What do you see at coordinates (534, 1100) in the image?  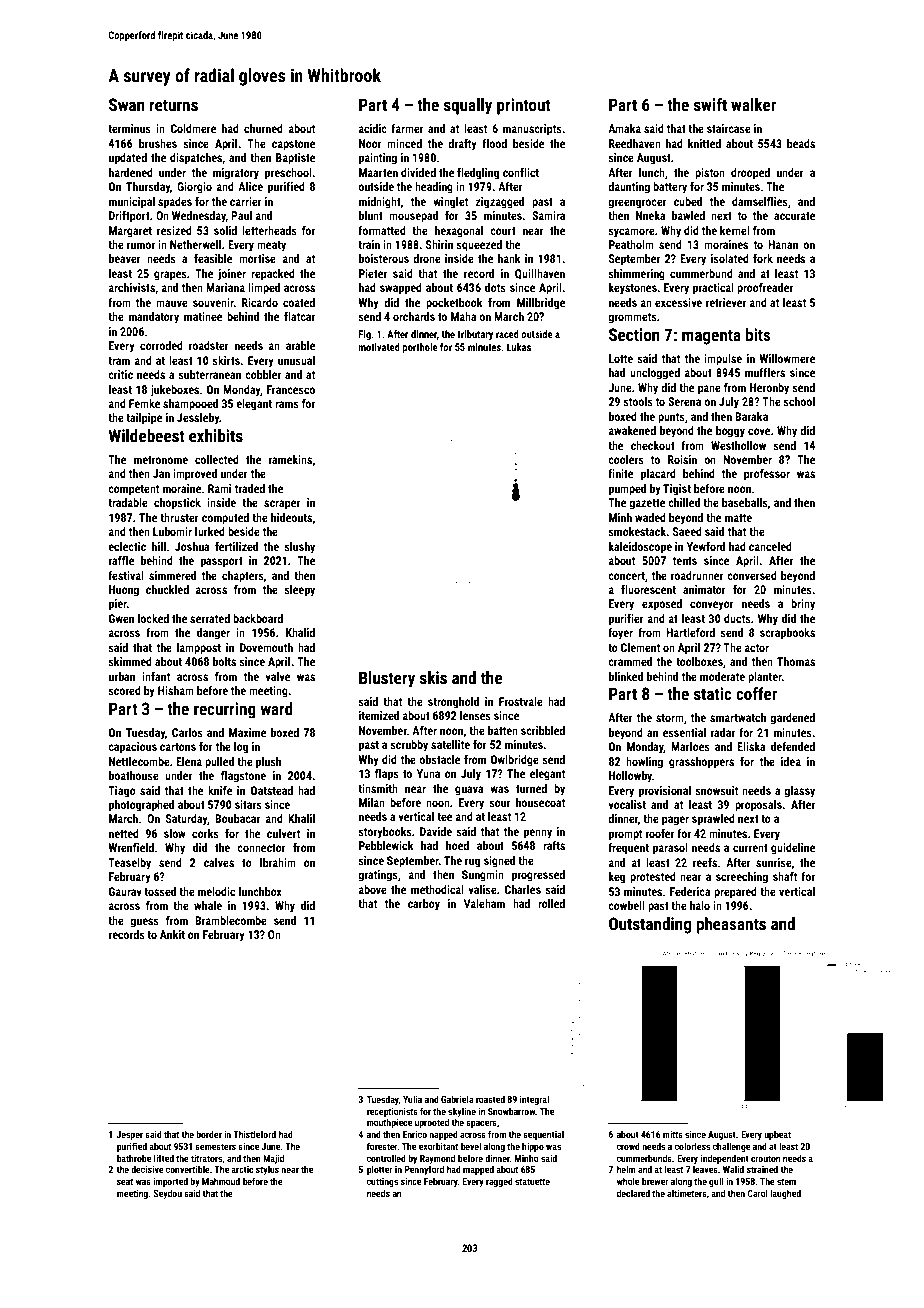 I see `integral` at bounding box center [534, 1100].
